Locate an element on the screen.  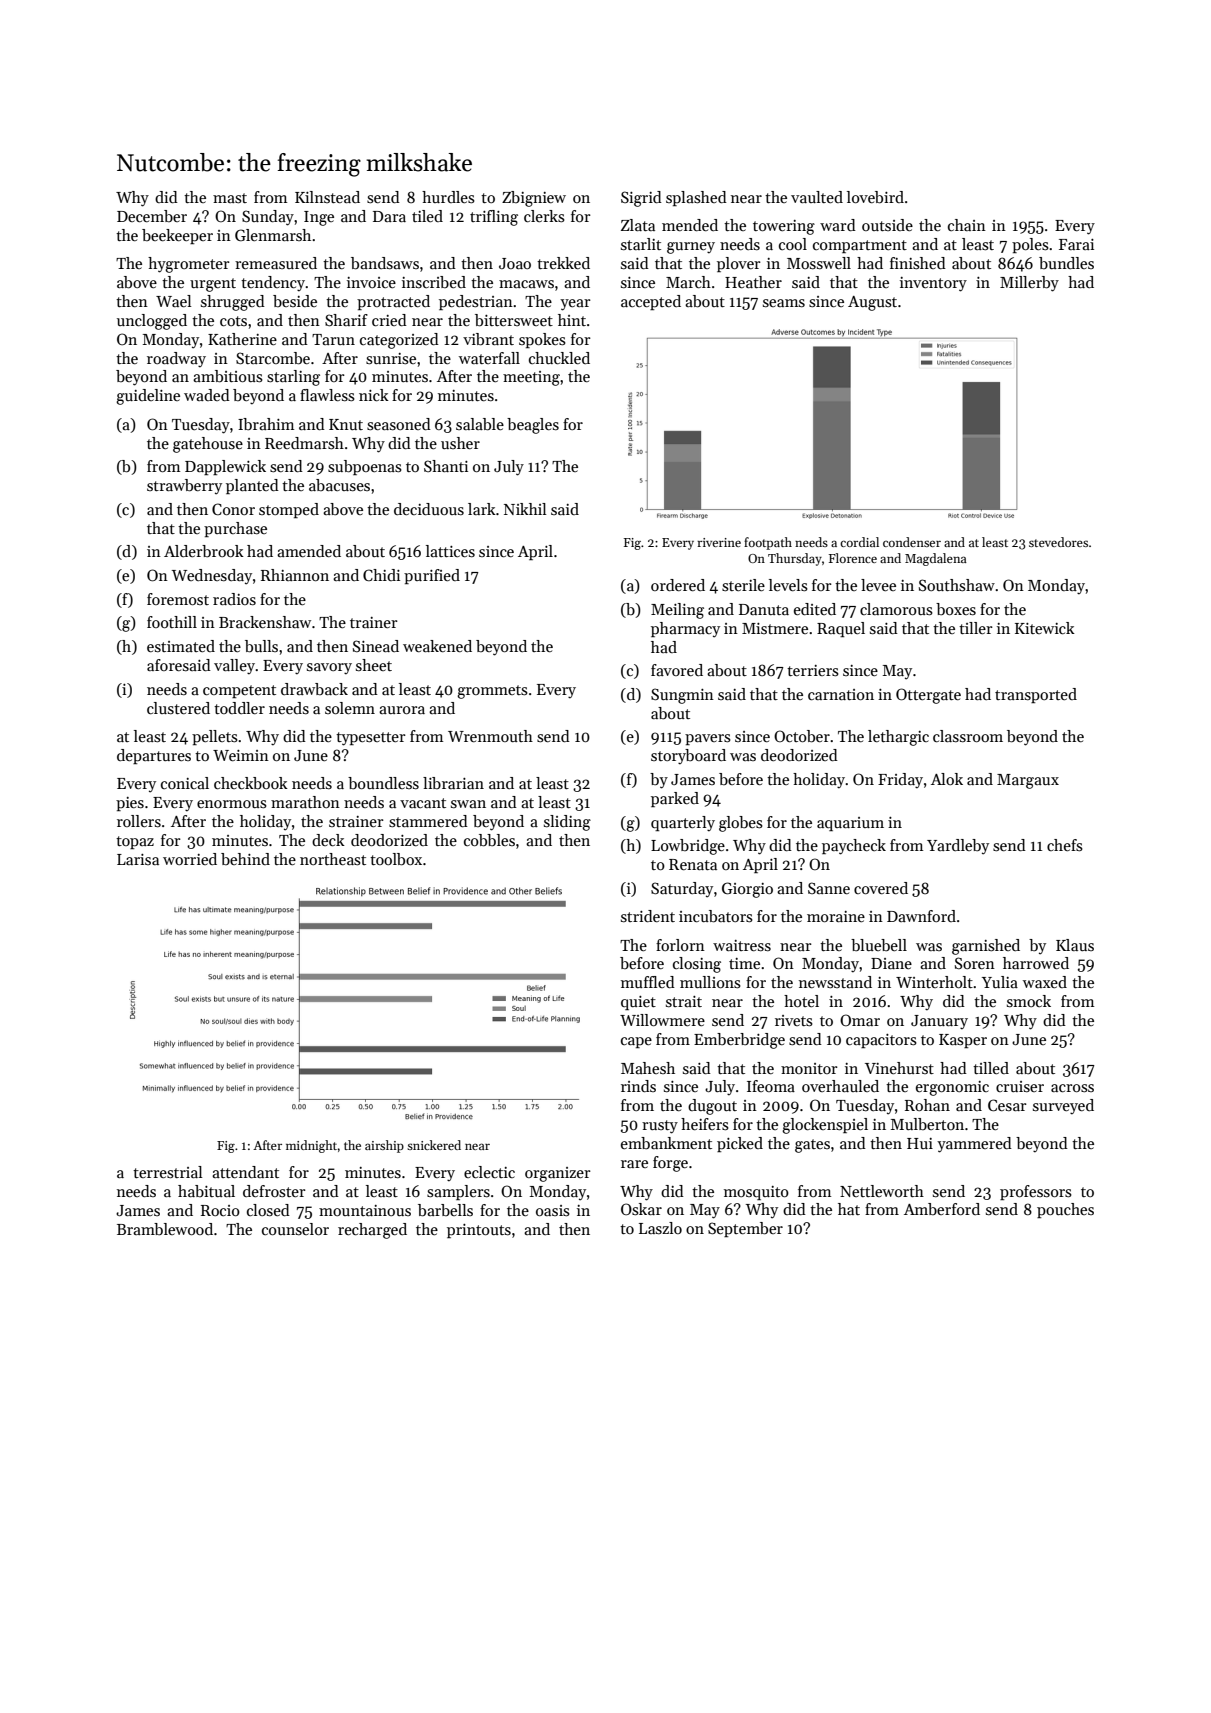
cape is located at coordinates (636, 1042).
